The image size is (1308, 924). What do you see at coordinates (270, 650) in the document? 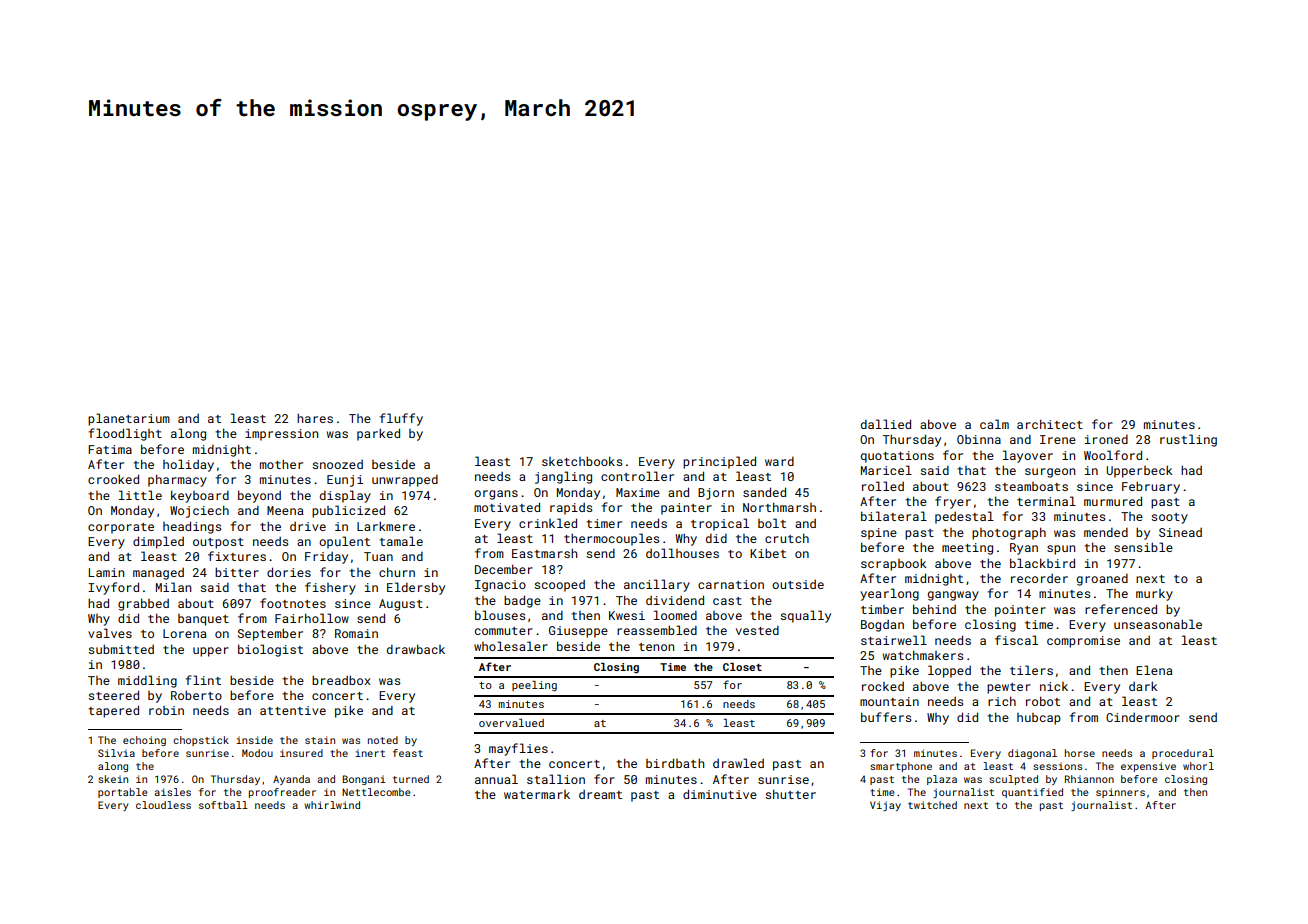
I see `biologist` at bounding box center [270, 650].
